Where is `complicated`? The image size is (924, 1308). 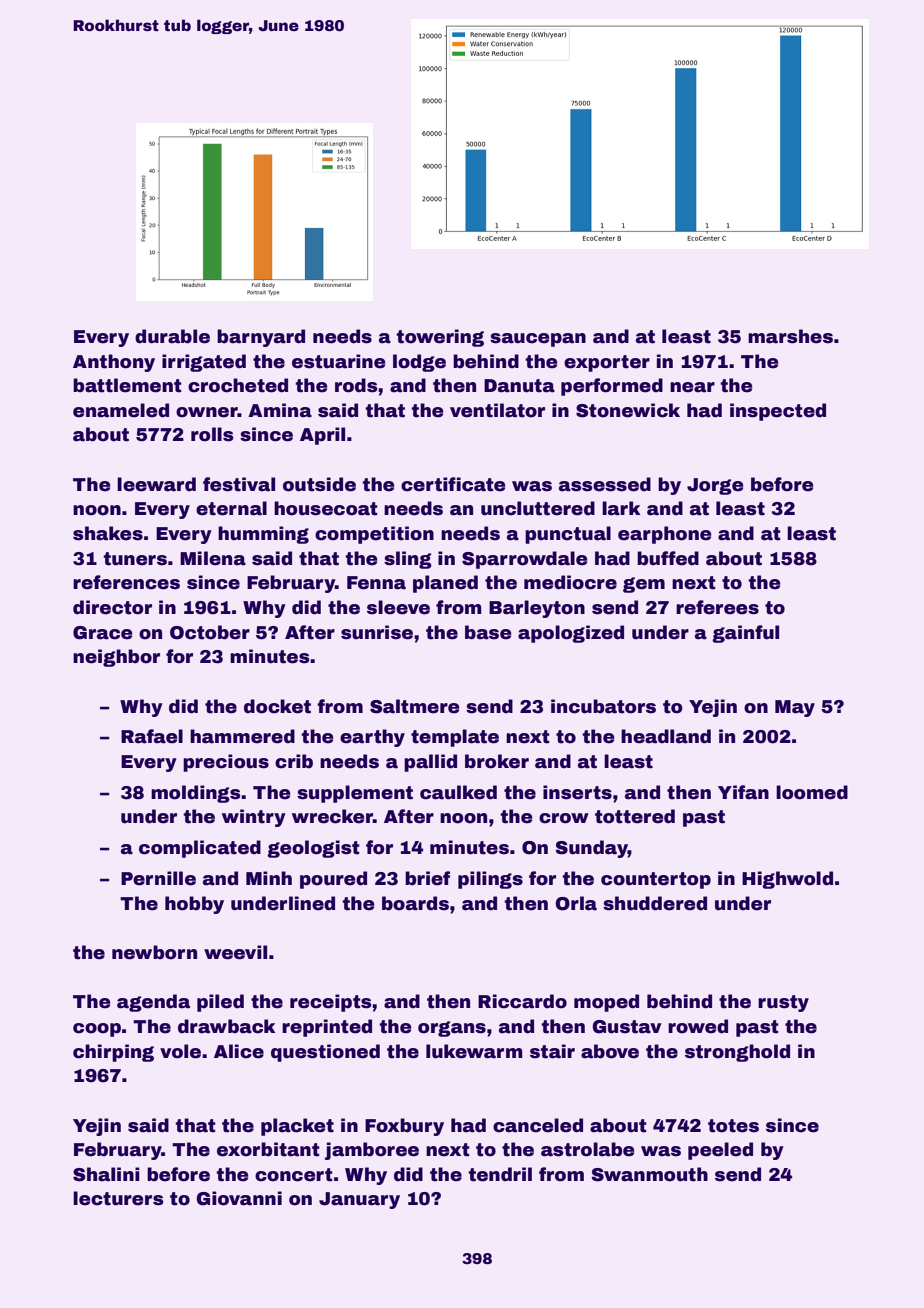
complicated is located at coordinates (200, 849).
